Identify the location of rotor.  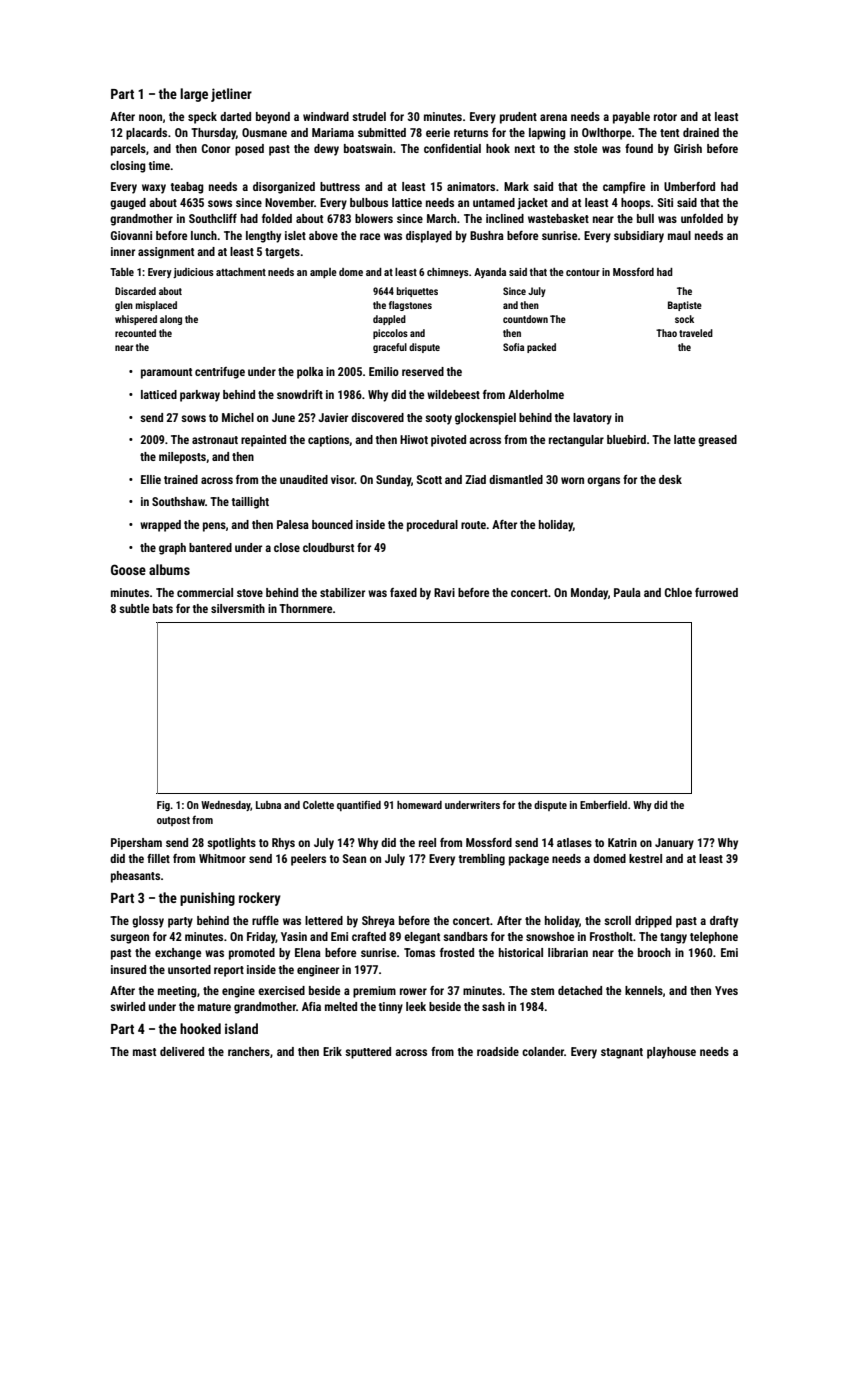
(665, 117).
